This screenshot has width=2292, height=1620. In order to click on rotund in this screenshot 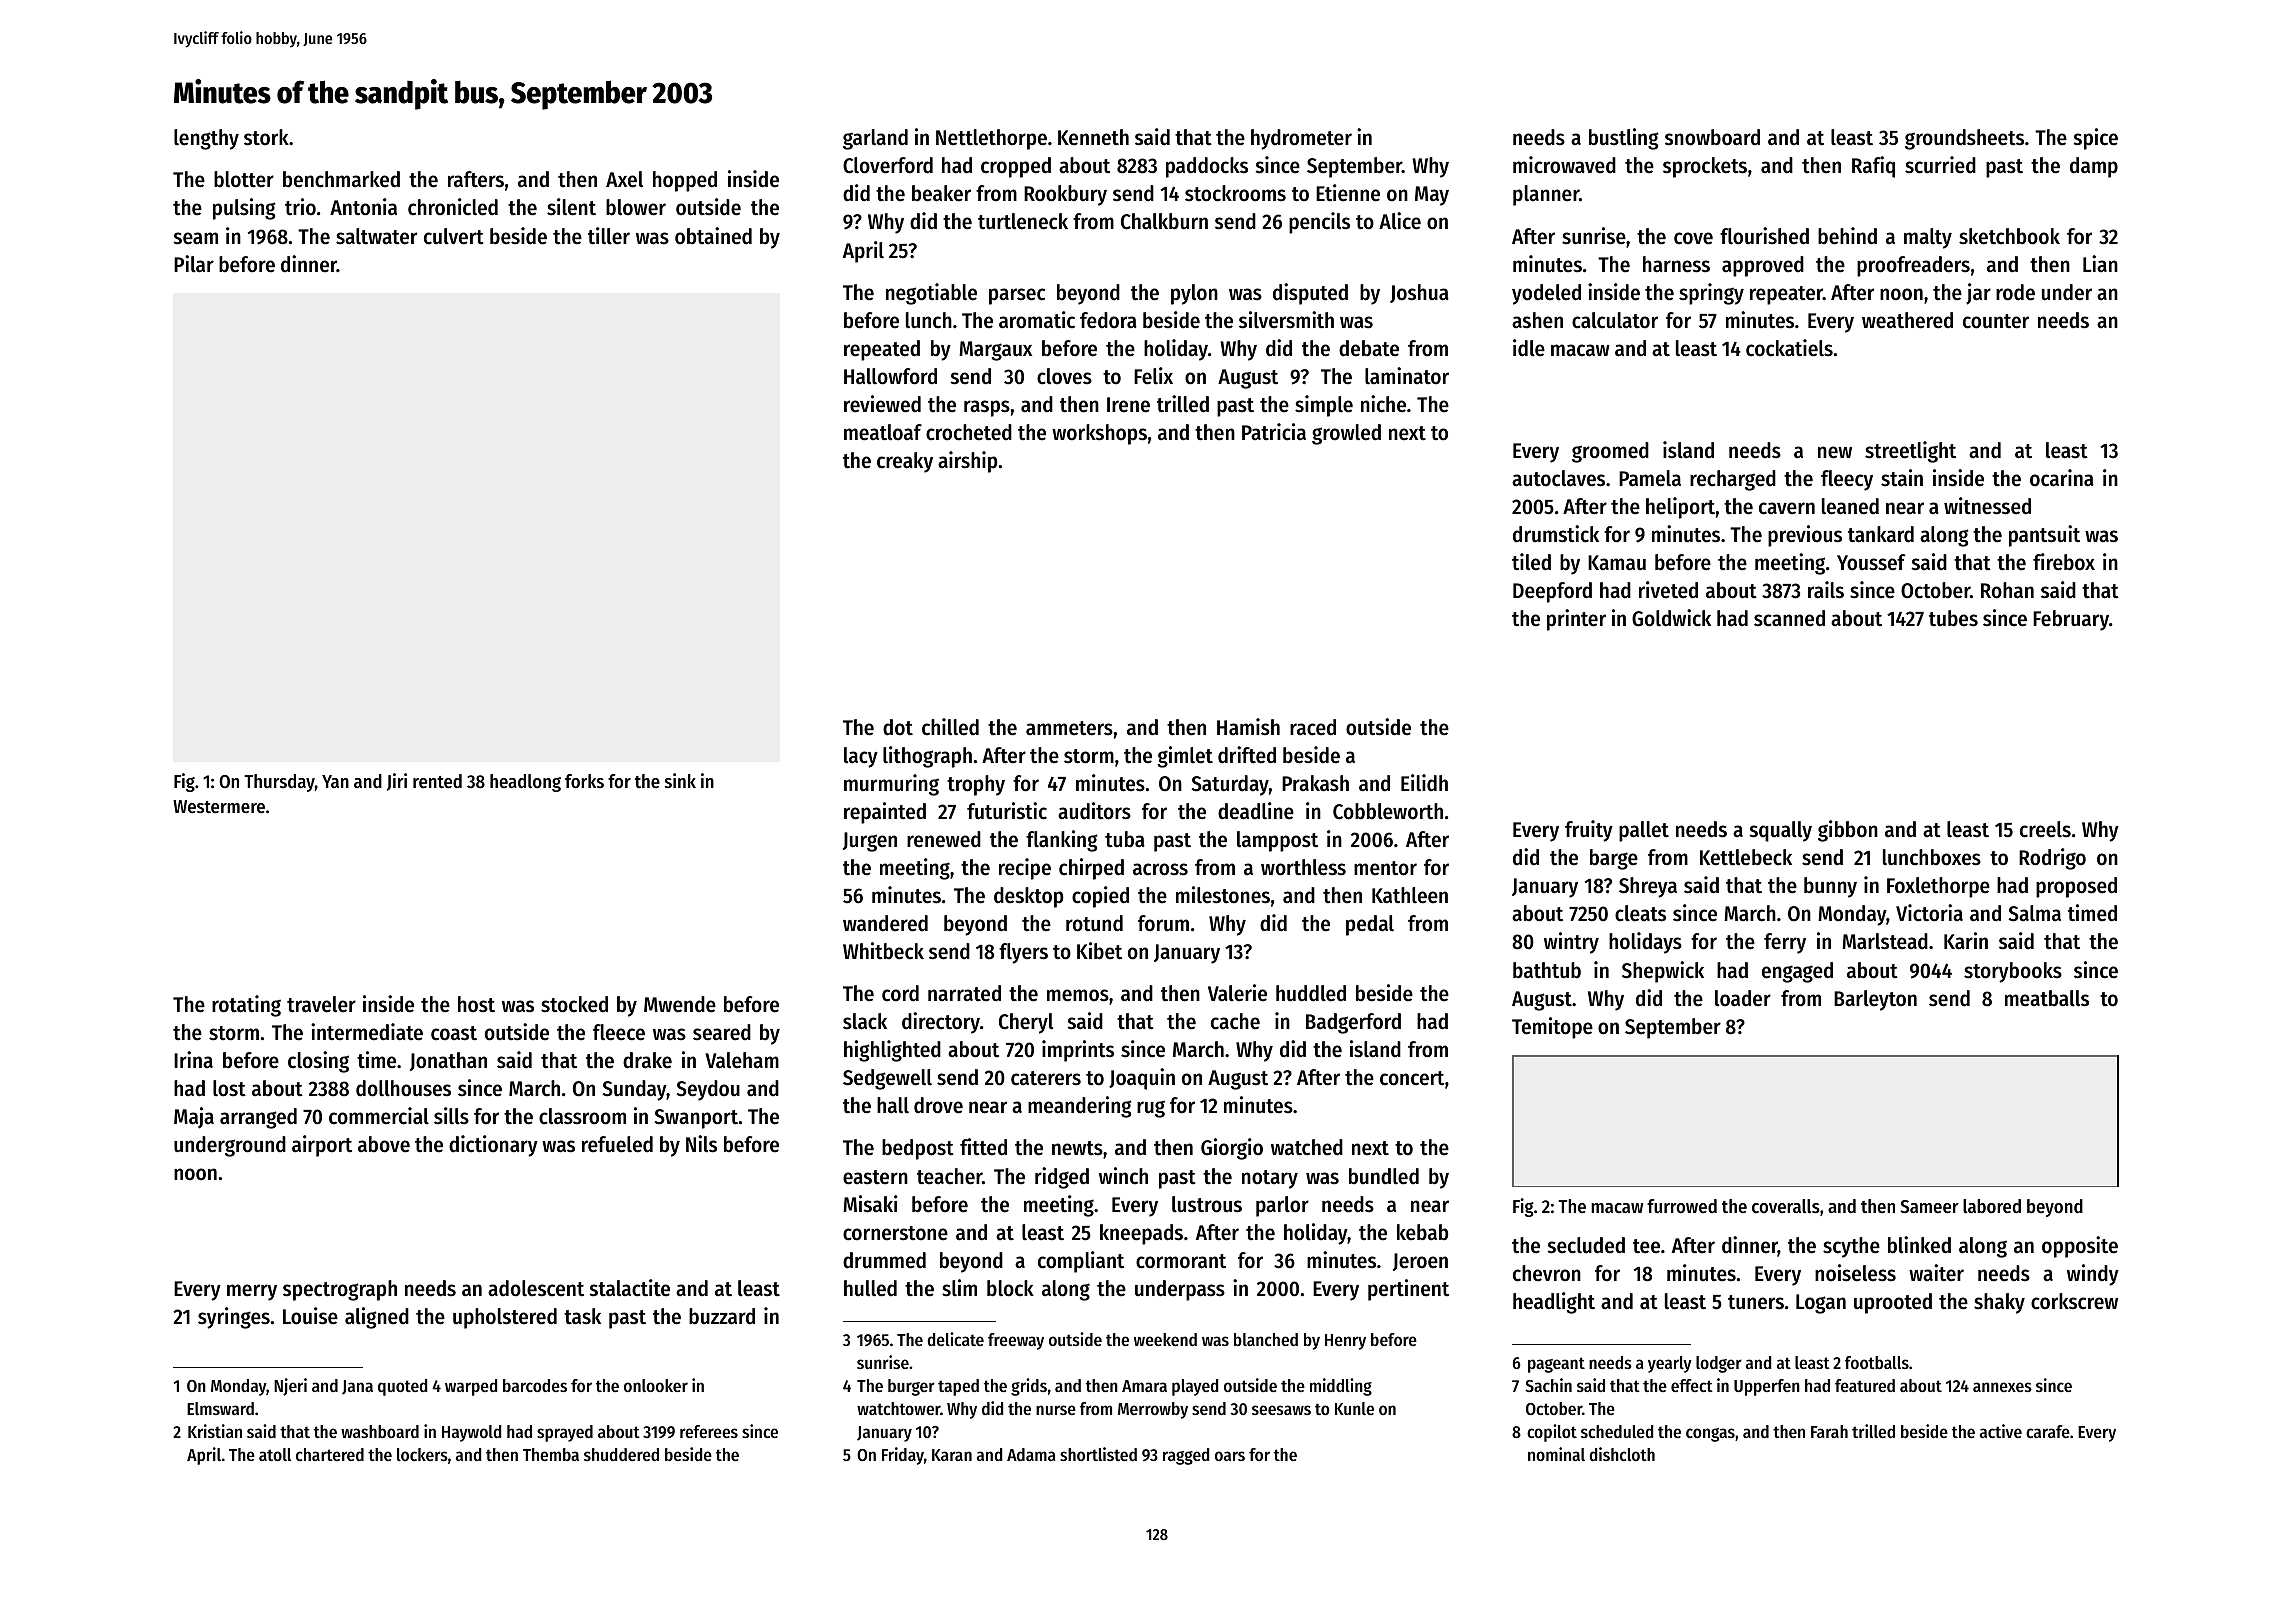, I will do `click(1094, 923)`.
